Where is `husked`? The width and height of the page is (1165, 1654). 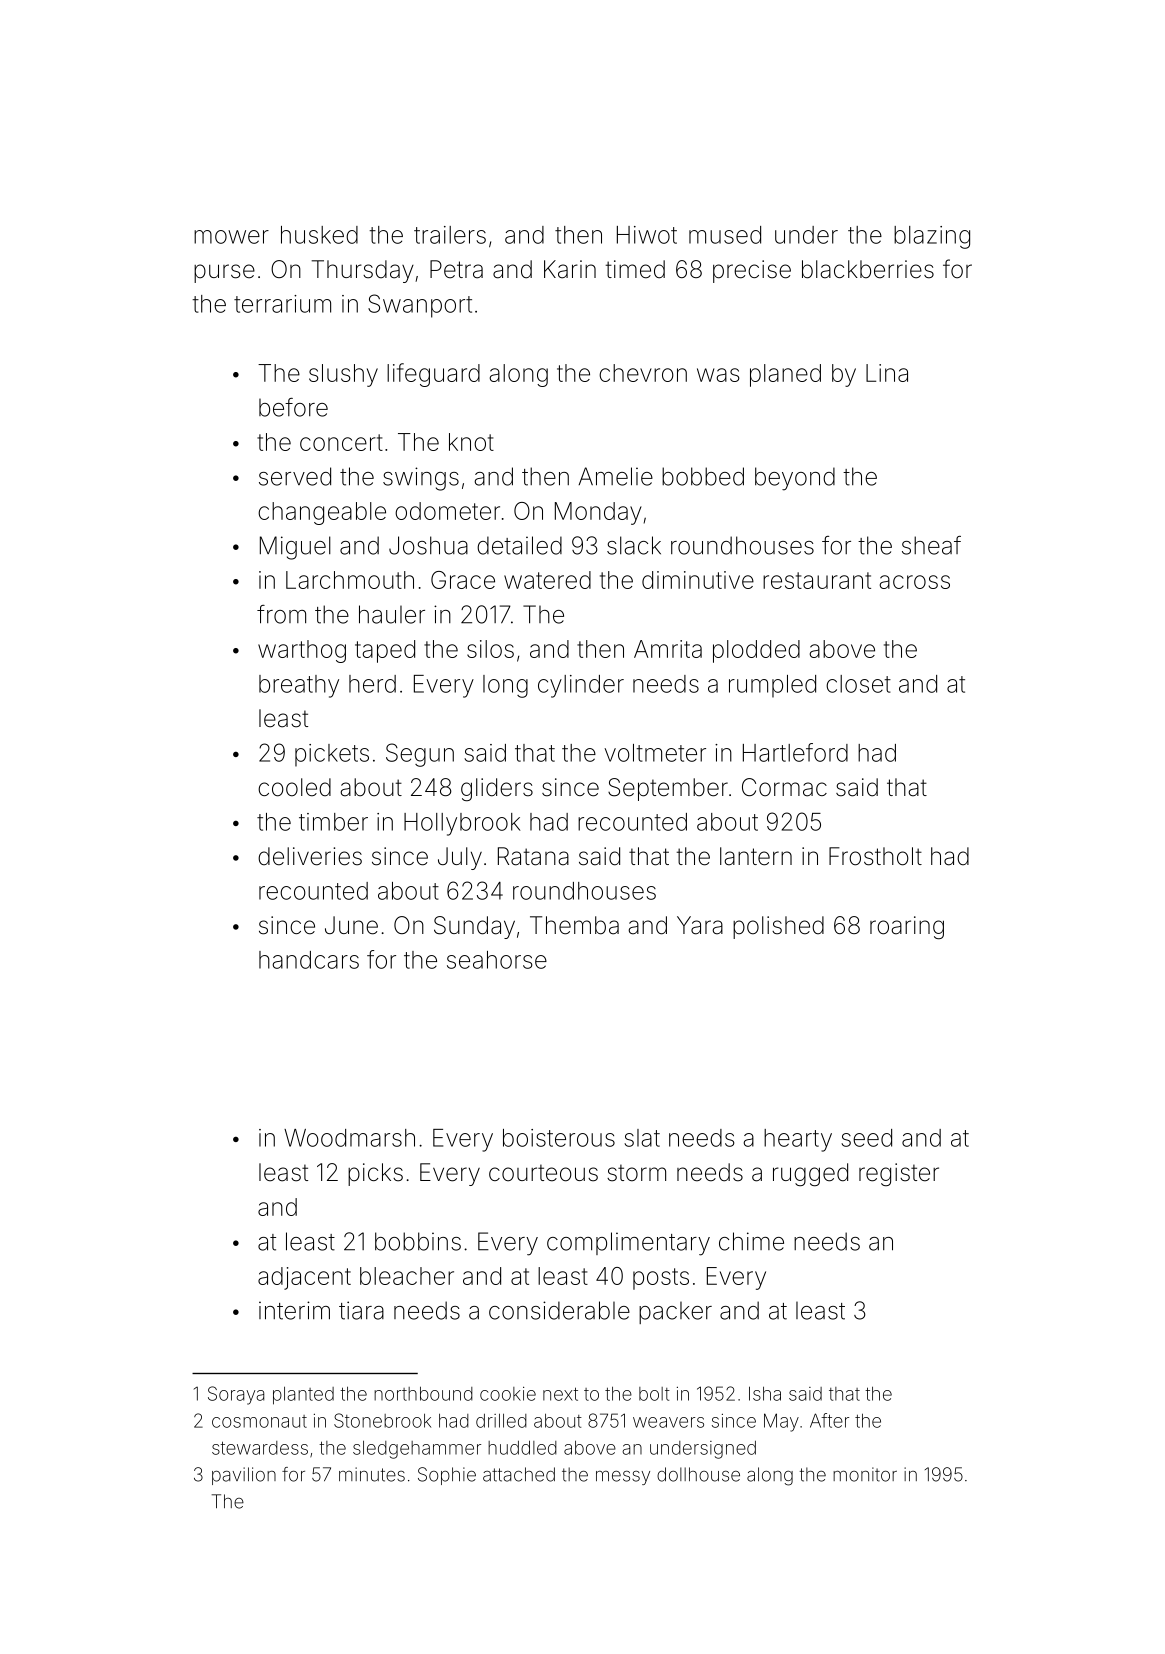
husked is located at coordinates (319, 235).
